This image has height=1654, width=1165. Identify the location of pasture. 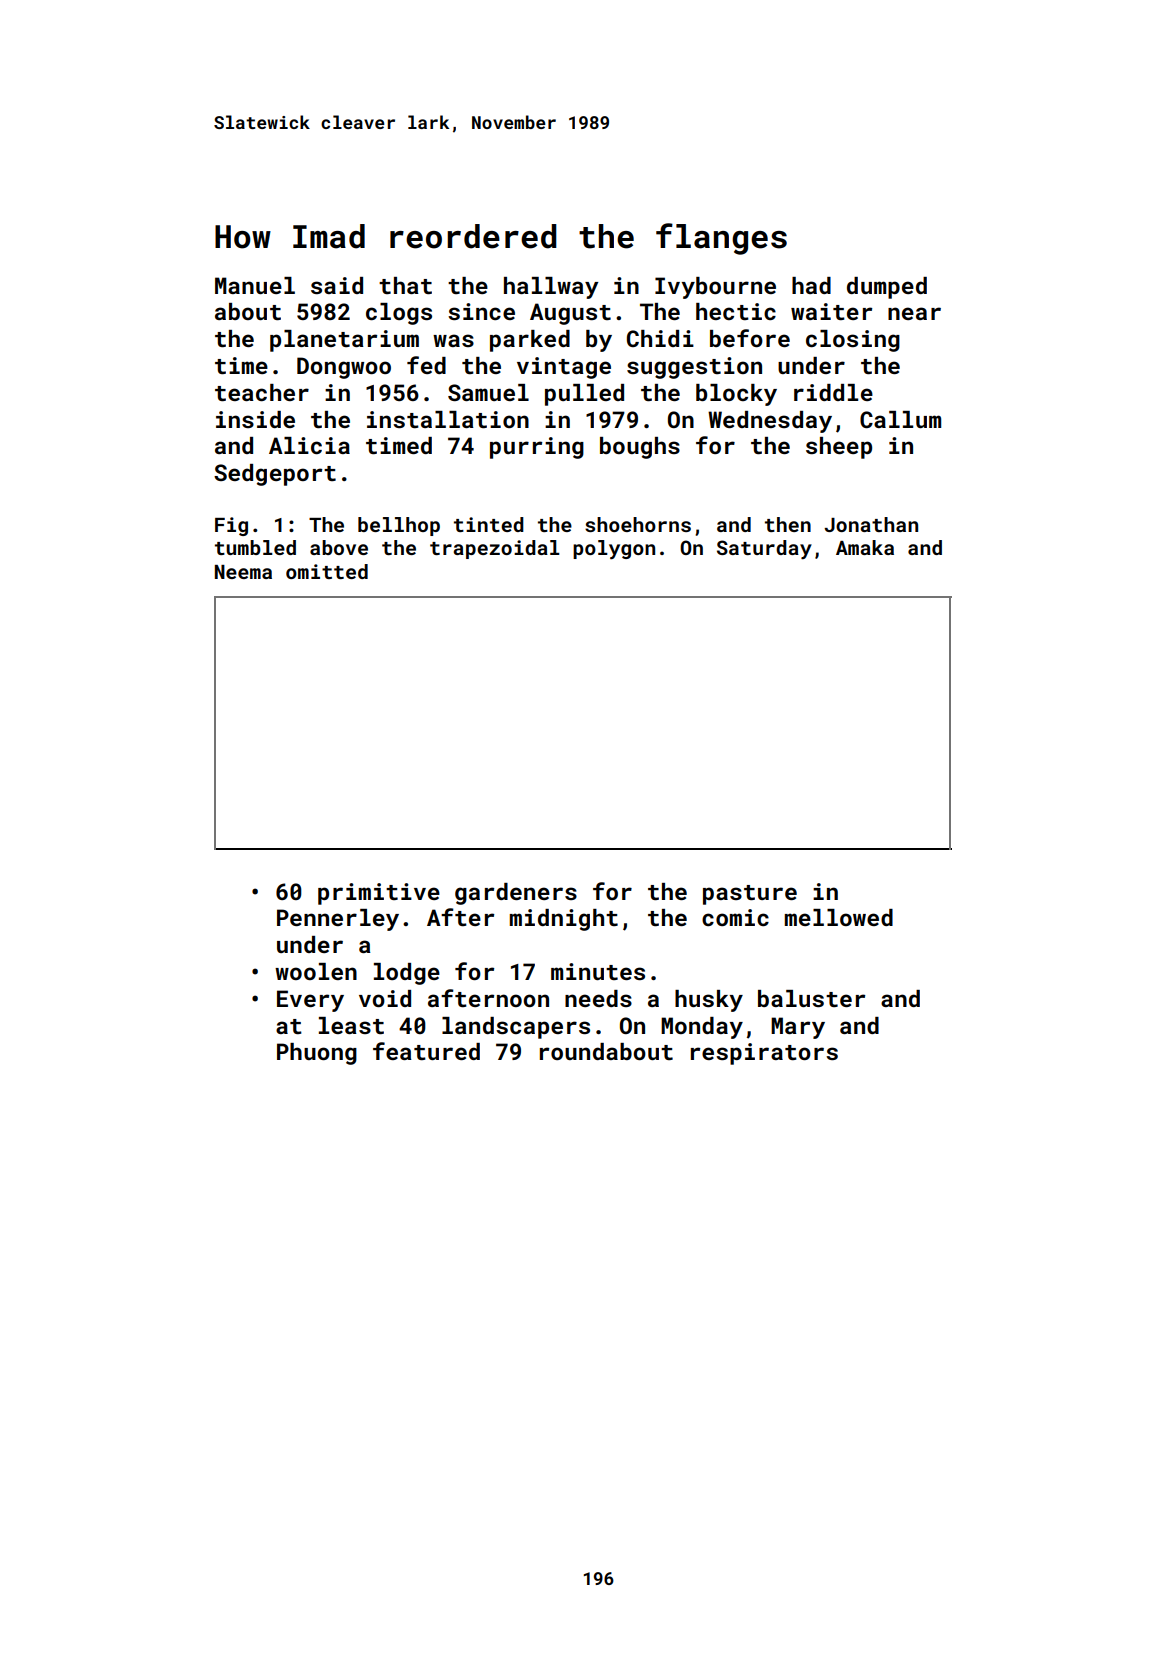
(750, 895).
